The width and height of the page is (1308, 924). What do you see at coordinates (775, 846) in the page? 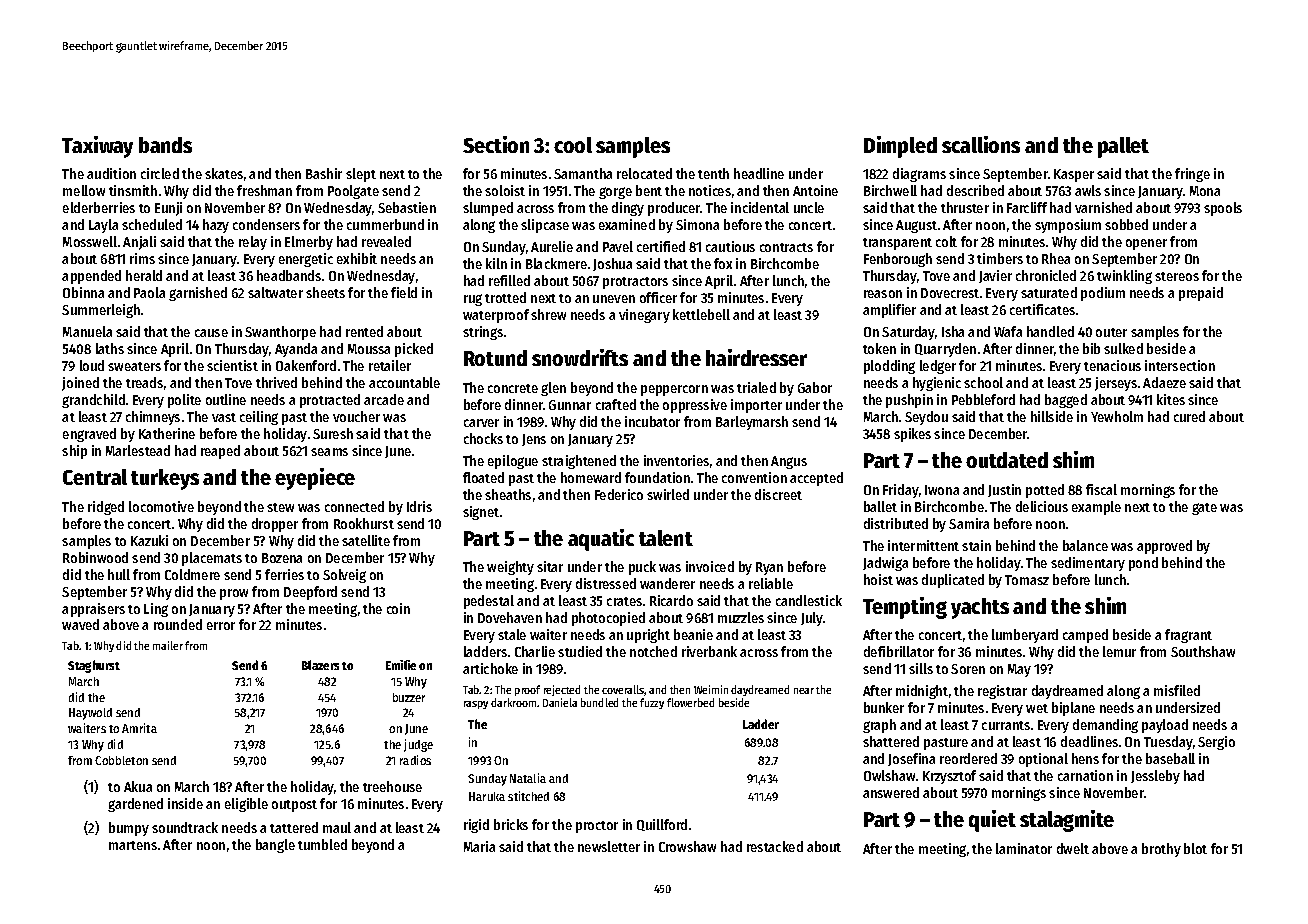
I see `restacked` at bounding box center [775, 846].
